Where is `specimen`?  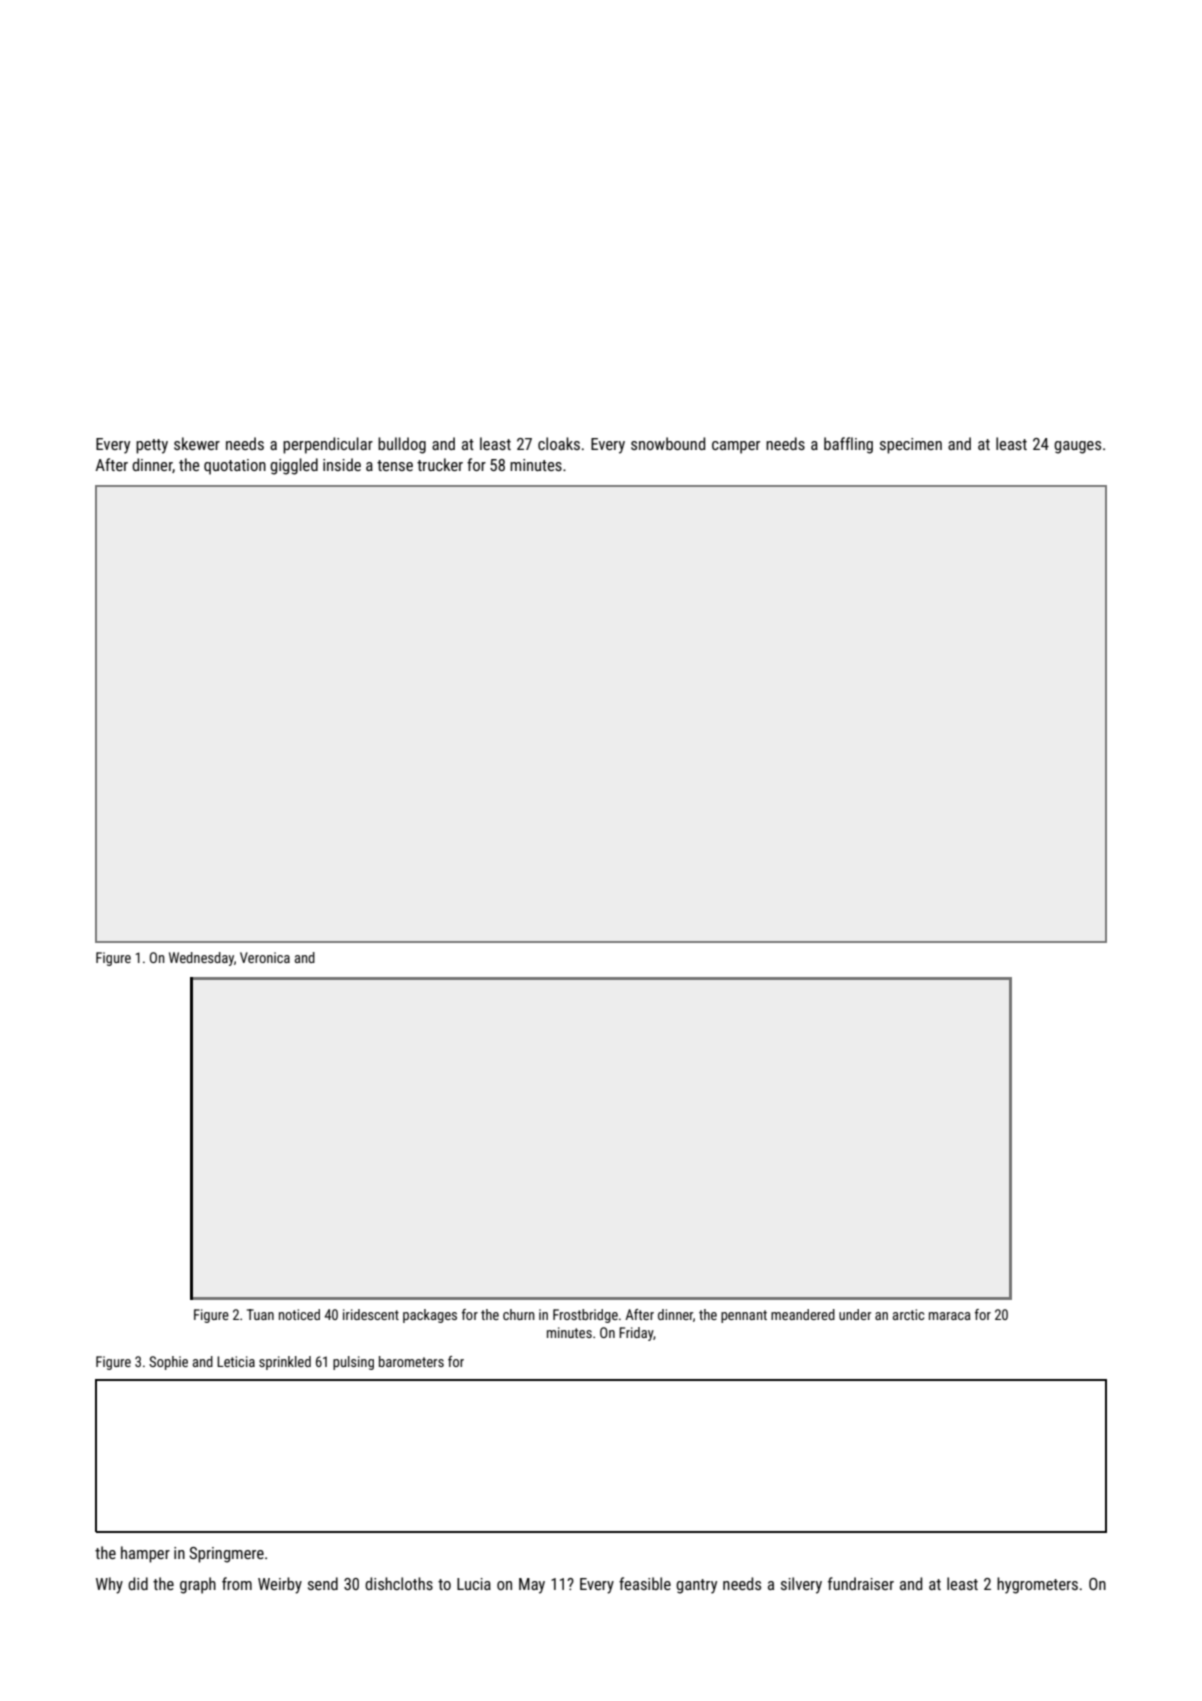
specimen is located at coordinates (911, 446).
